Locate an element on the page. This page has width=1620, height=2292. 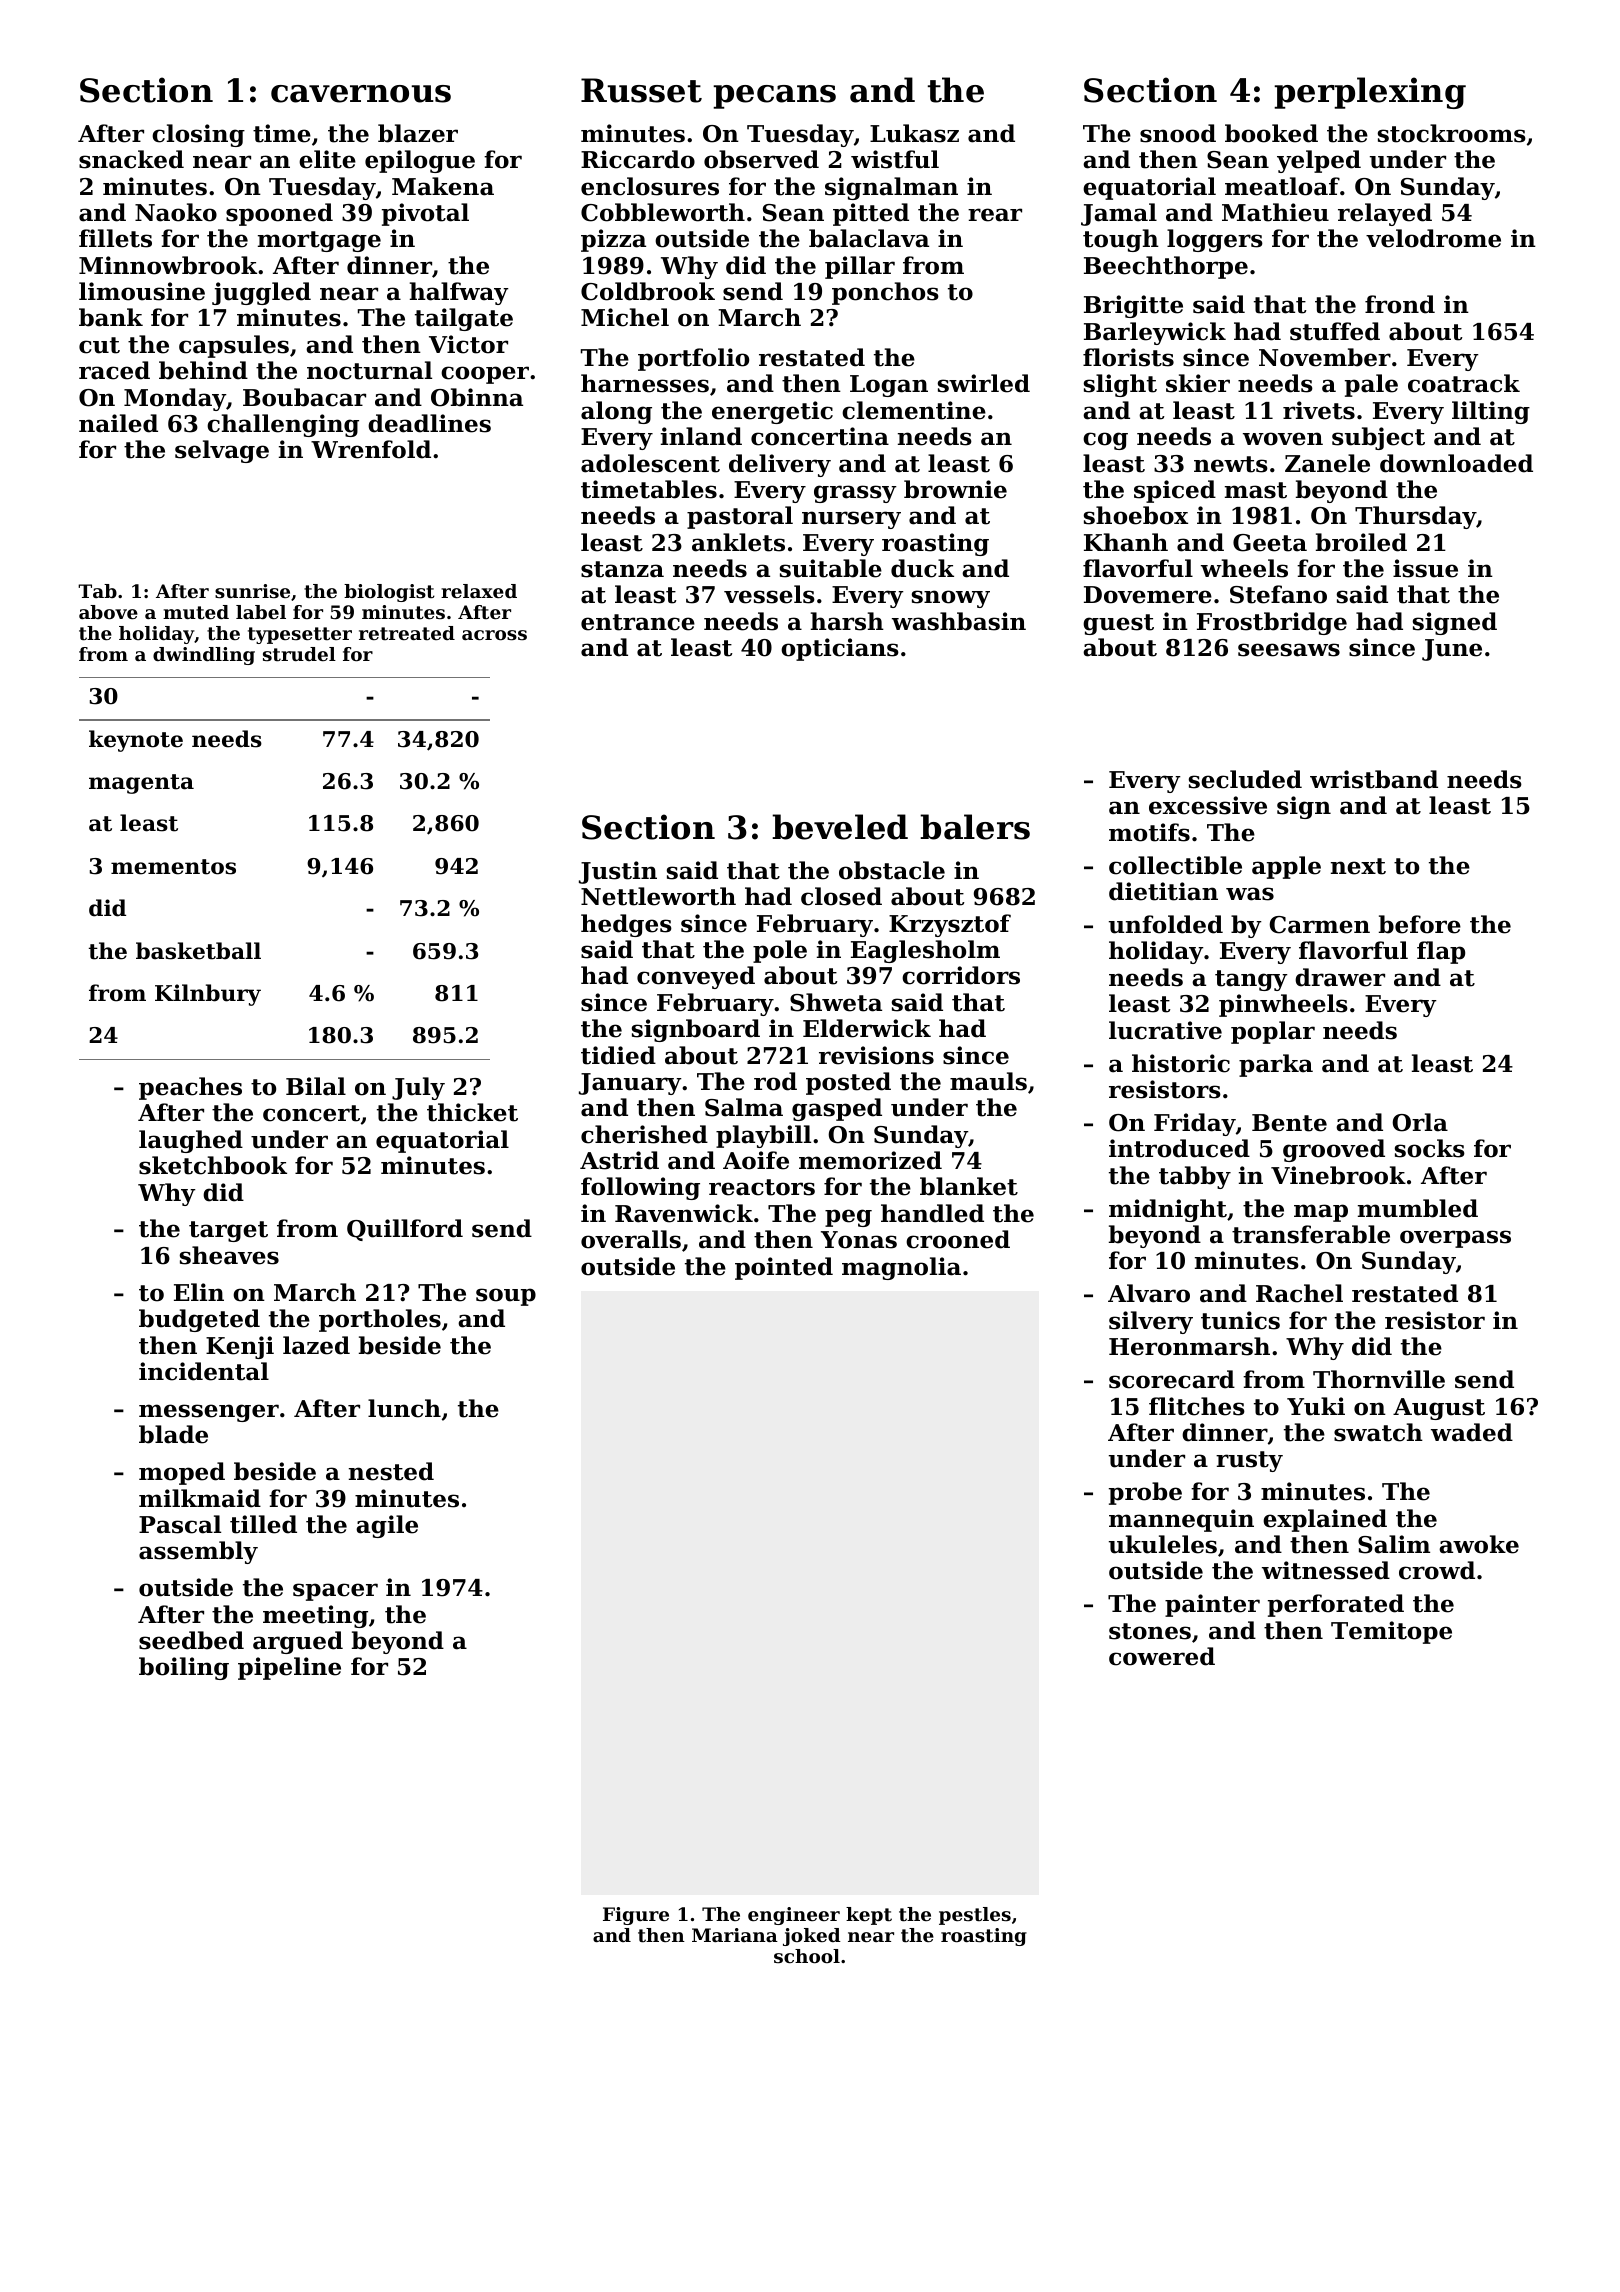
Rachel is located at coordinates (1299, 1293).
